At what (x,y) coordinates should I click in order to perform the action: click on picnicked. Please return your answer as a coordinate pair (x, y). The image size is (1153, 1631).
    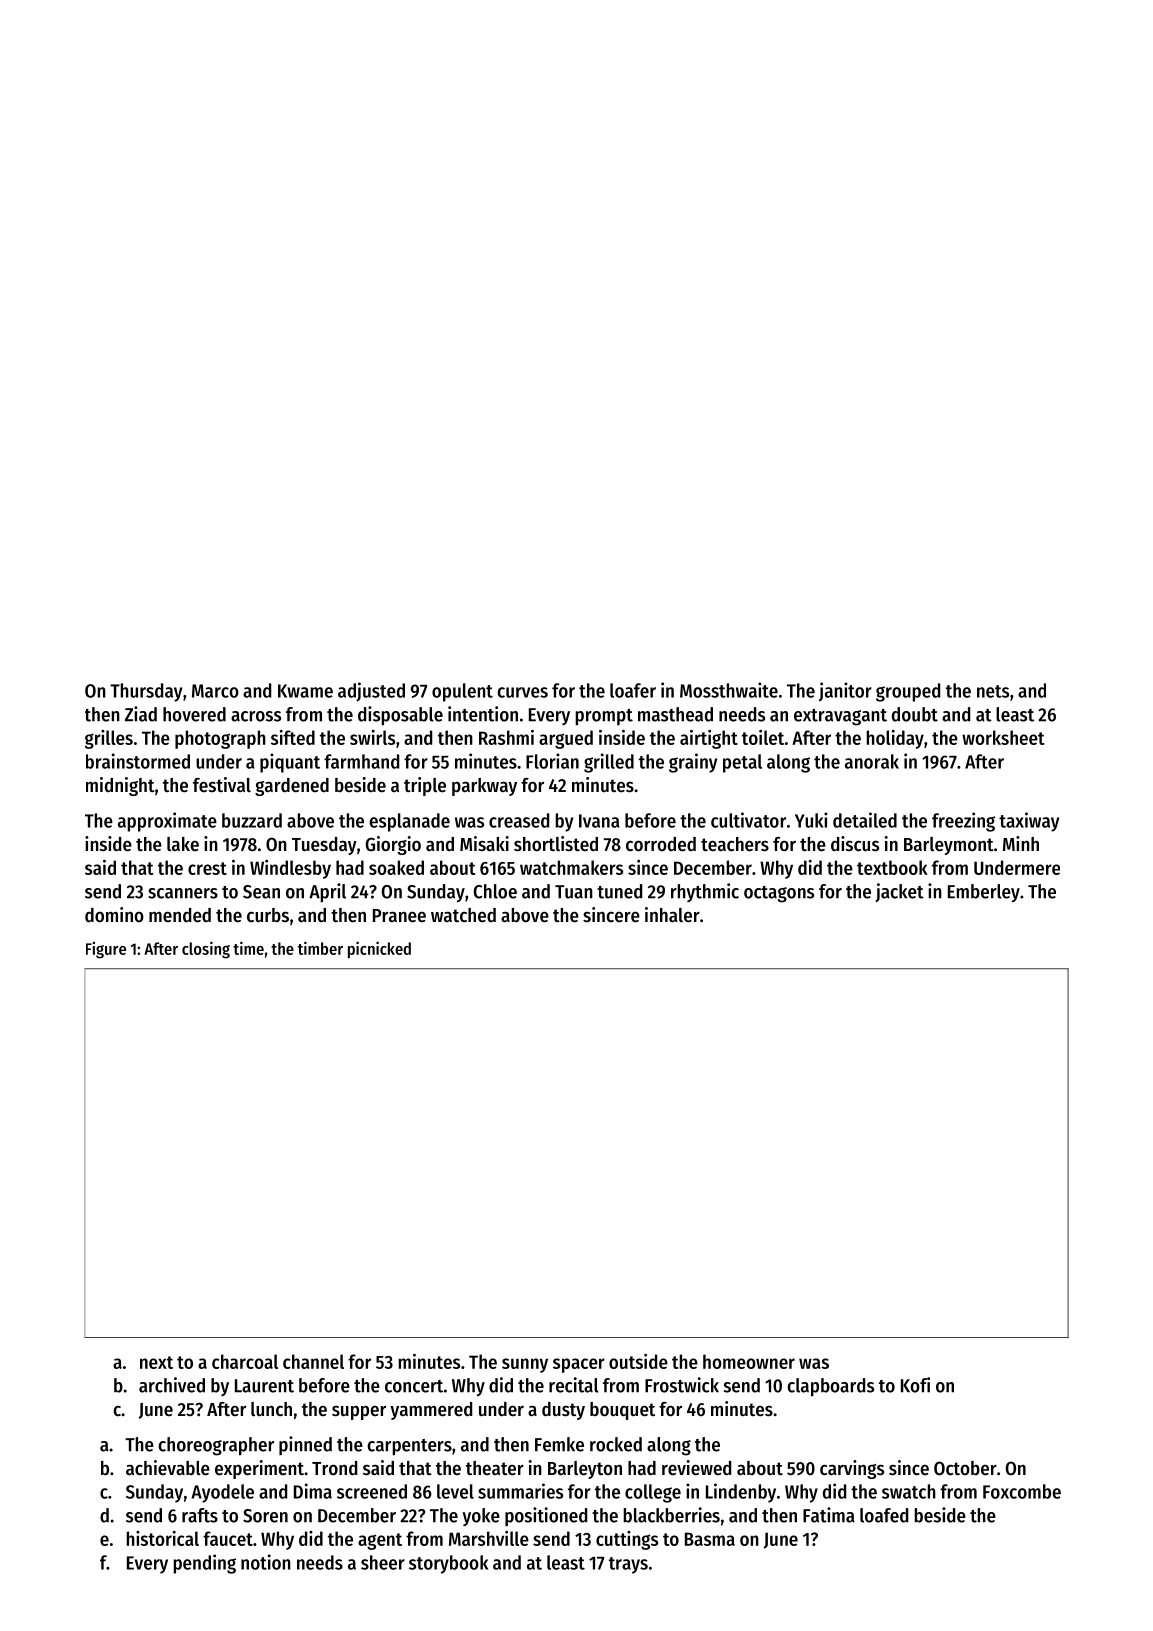
    Looking at the image, I should click on (379, 949).
